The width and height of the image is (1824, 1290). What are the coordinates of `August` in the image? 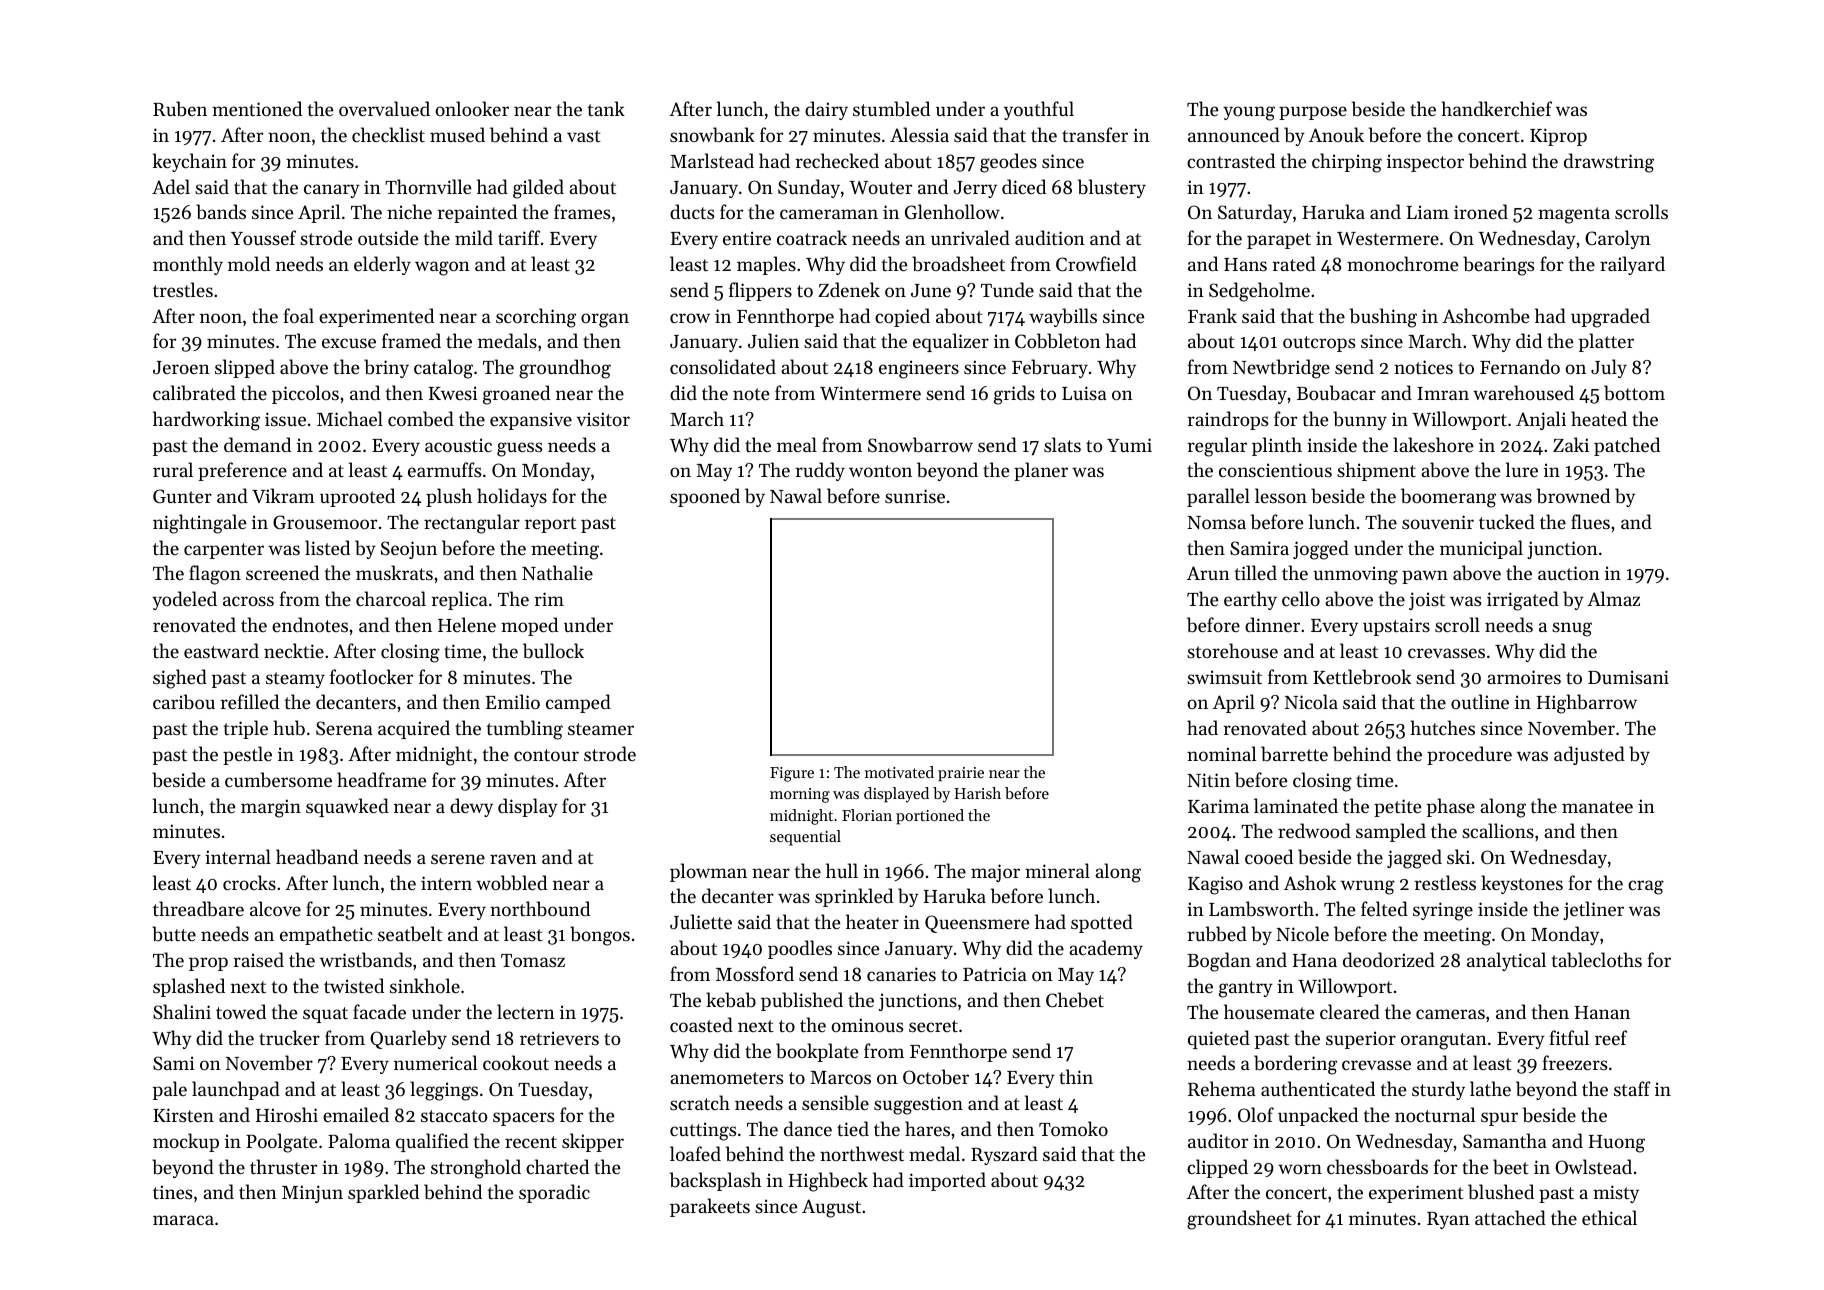 It's located at (831, 1208).
